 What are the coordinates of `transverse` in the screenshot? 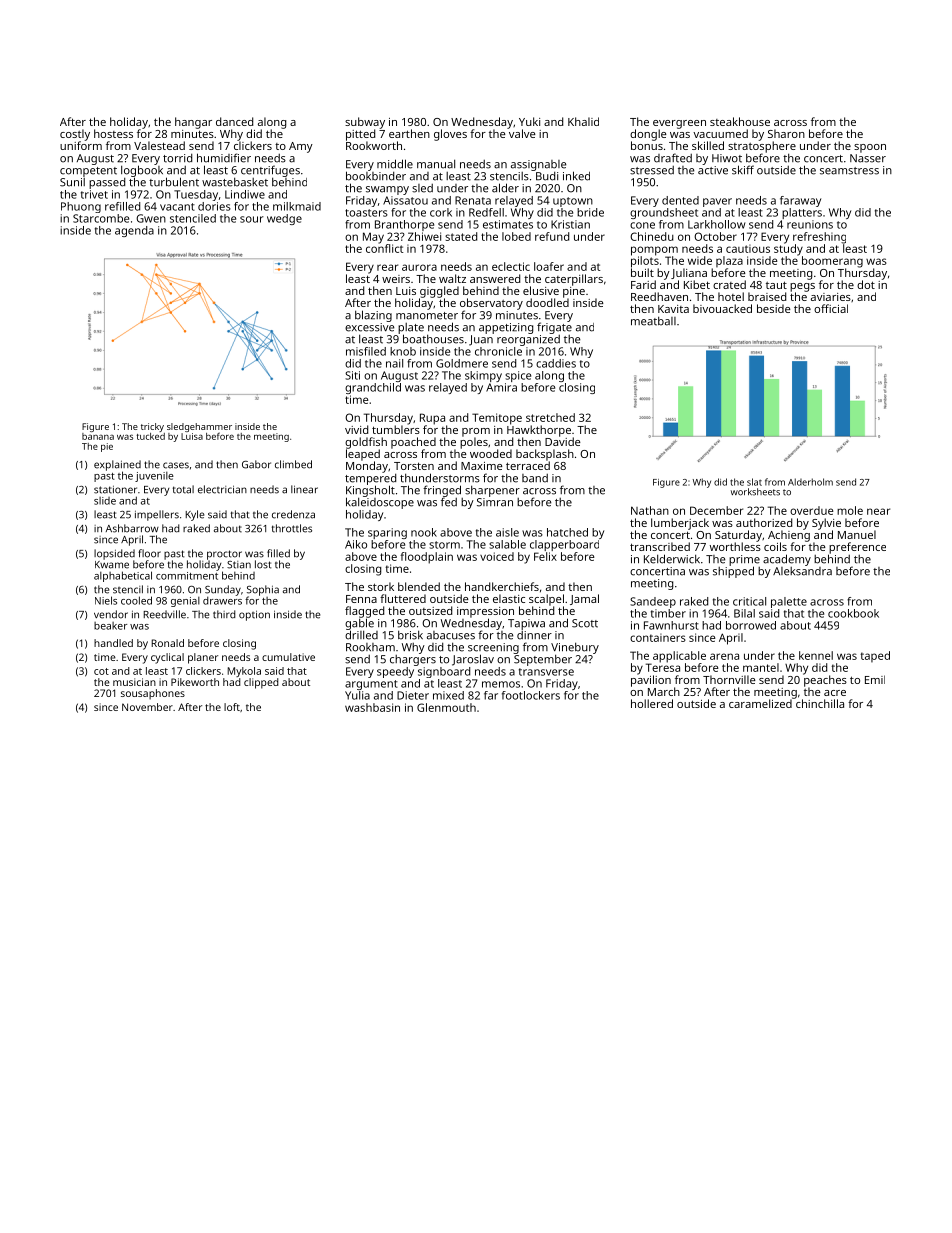 It's located at (546, 672).
